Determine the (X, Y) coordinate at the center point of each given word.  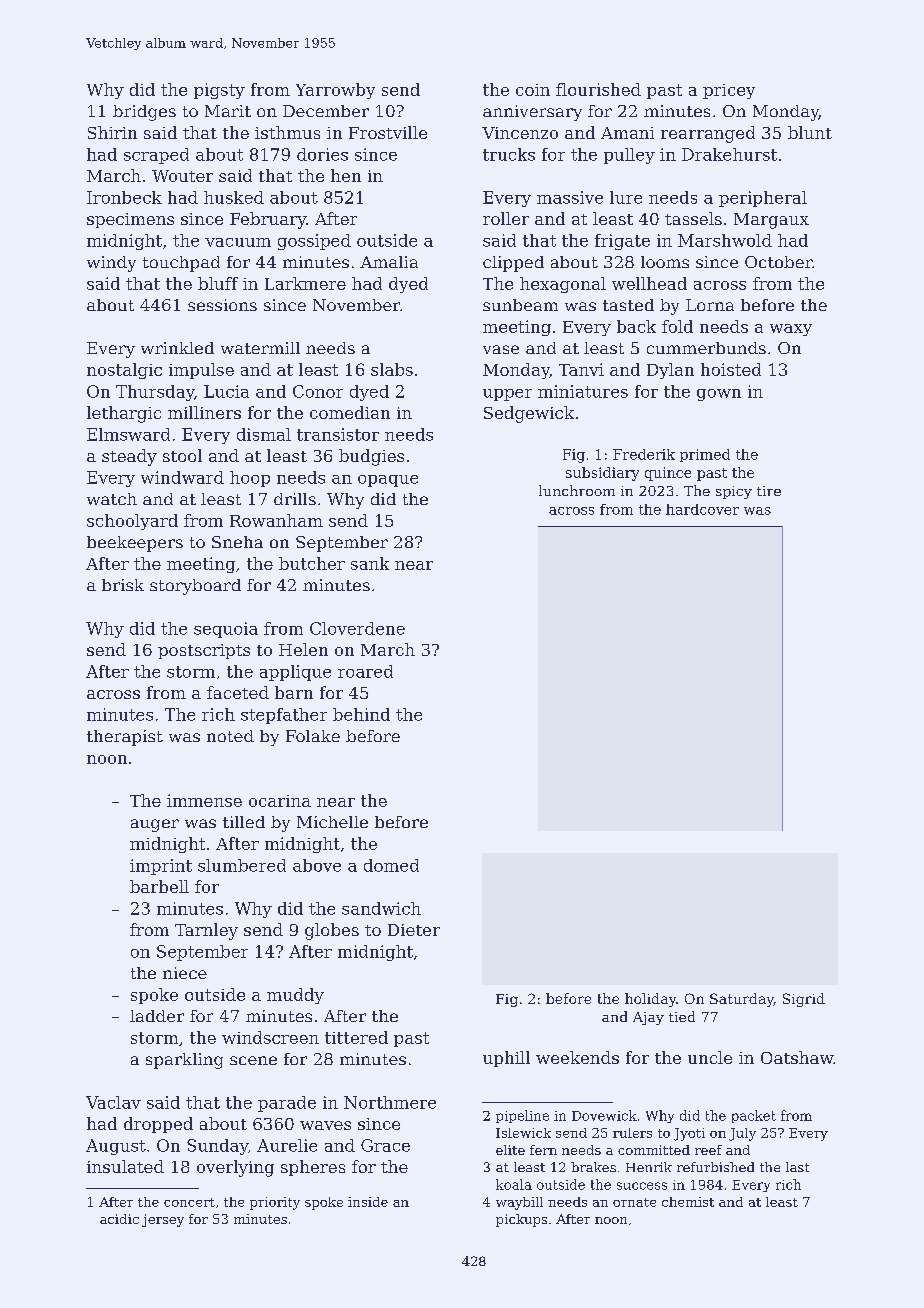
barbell (159, 886)
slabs (392, 369)
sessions (222, 305)
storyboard (195, 587)
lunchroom (577, 490)
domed (391, 865)
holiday (650, 1000)
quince (668, 474)
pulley (629, 156)
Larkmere (305, 283)
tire (769, 491)
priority (275, 1203)
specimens (130, 220)
